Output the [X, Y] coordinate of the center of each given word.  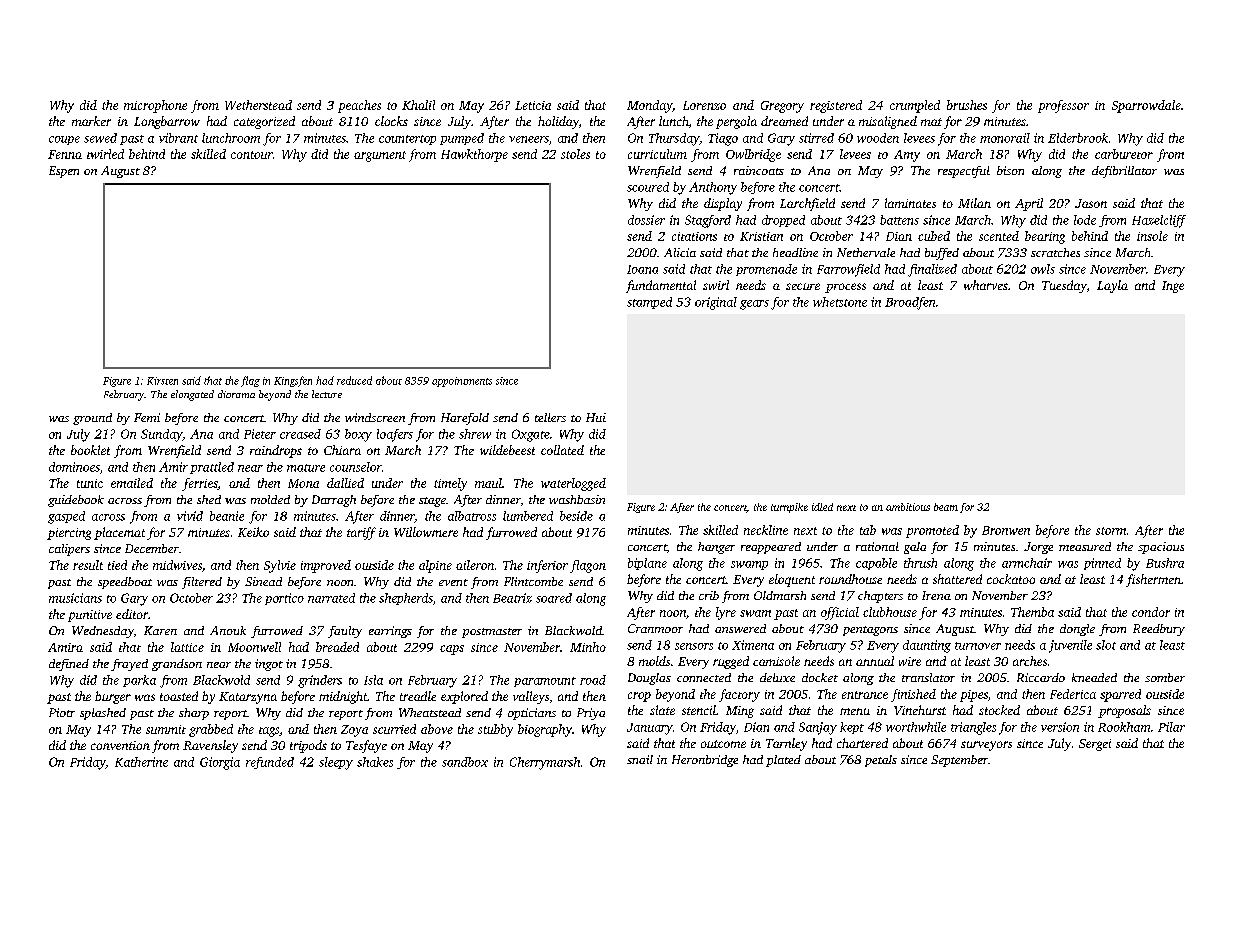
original [716, 303]
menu [855, 711]
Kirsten [162, 381]
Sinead [263, 581]
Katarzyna [248, 698]
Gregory [782, 107]
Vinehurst [920, 710]
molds [654, 661]
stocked [999, 710]
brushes [967, 105]
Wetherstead [258, 105]
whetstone [840, 302]
